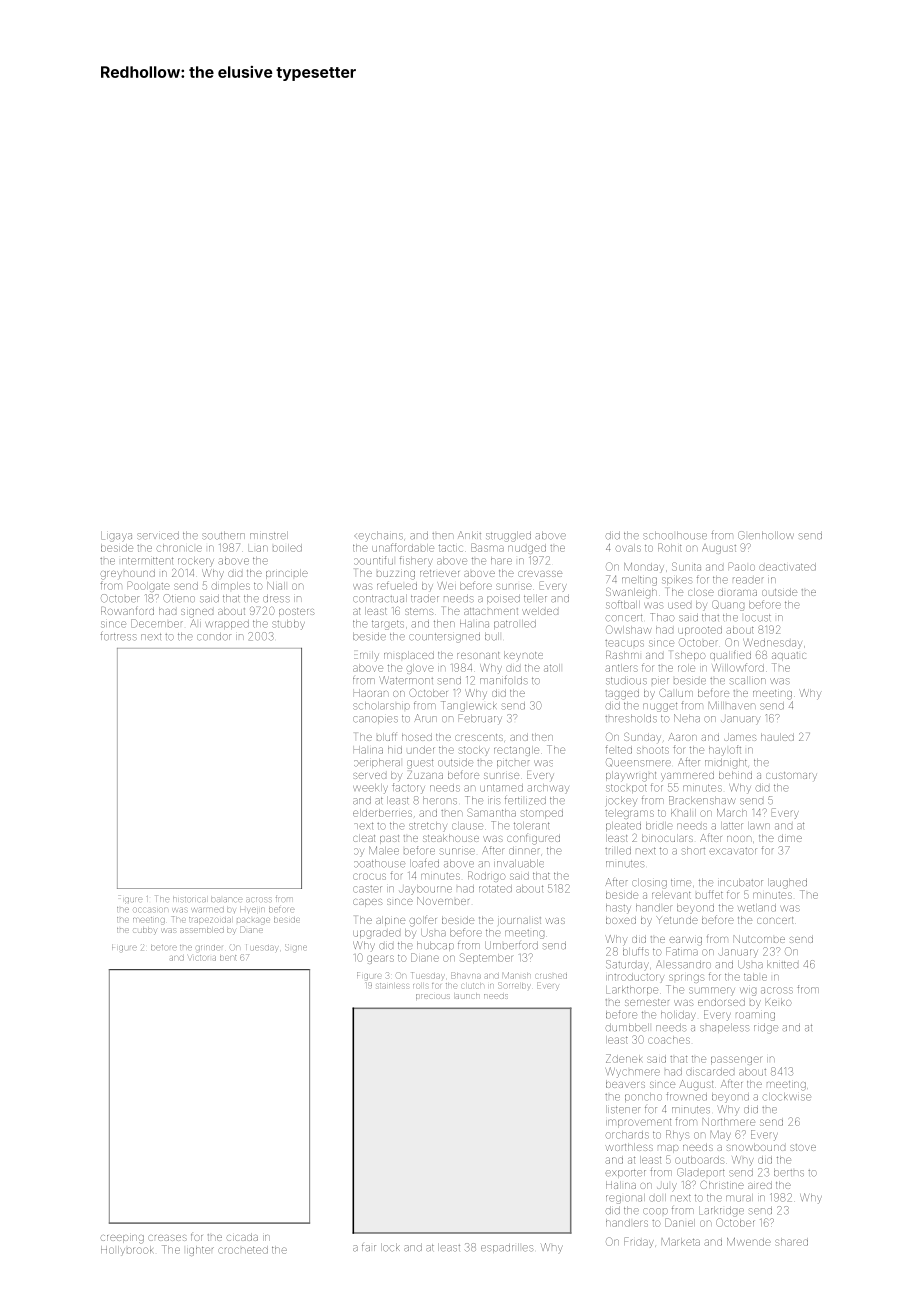 The image size is (924, 1308). What do you see at coordinates (116, 537) in the image?
I see `Ligaya` at bounding box center [116, 537].
